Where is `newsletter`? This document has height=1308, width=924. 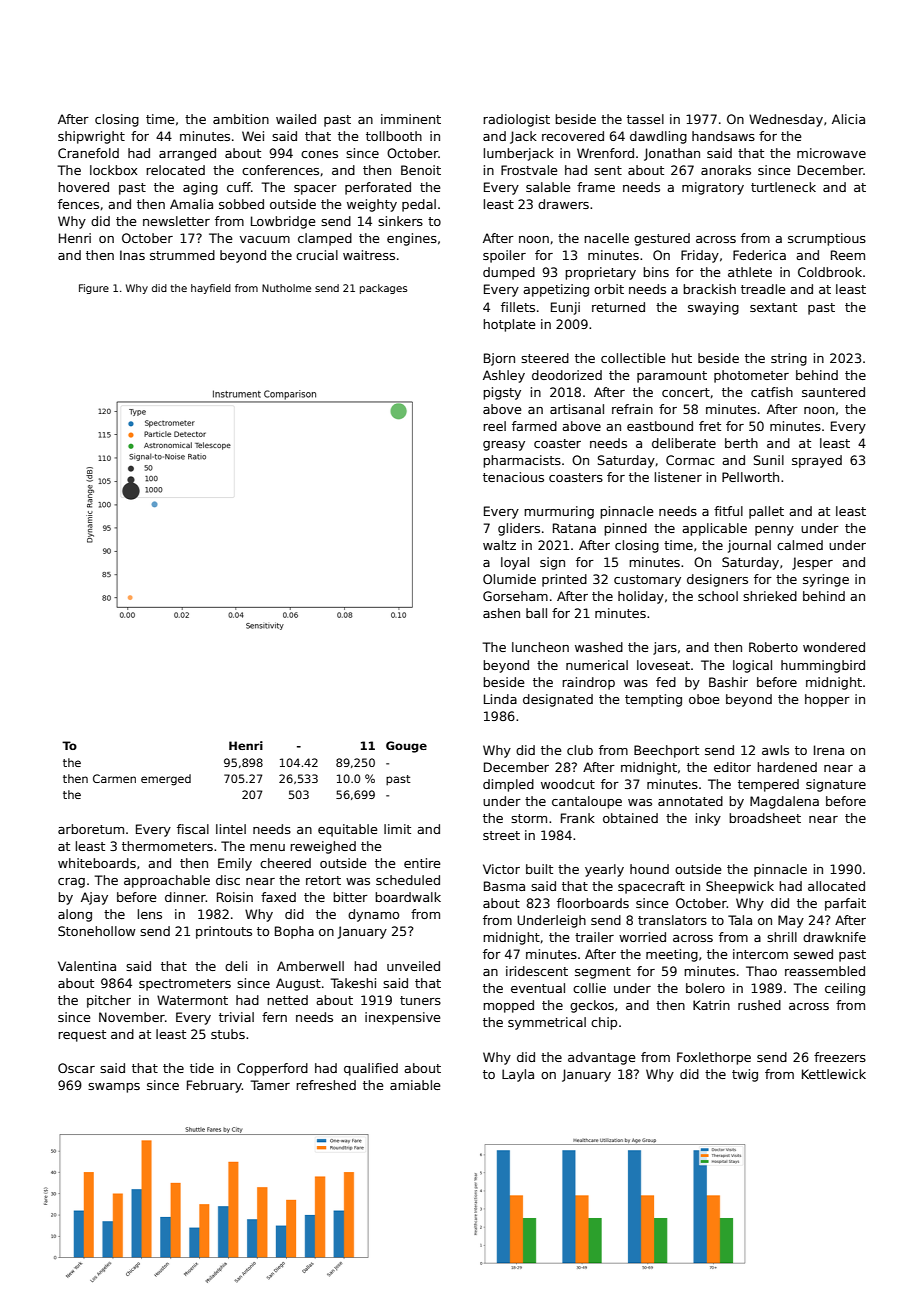 newsletter is located at coordinates (176, 221).
